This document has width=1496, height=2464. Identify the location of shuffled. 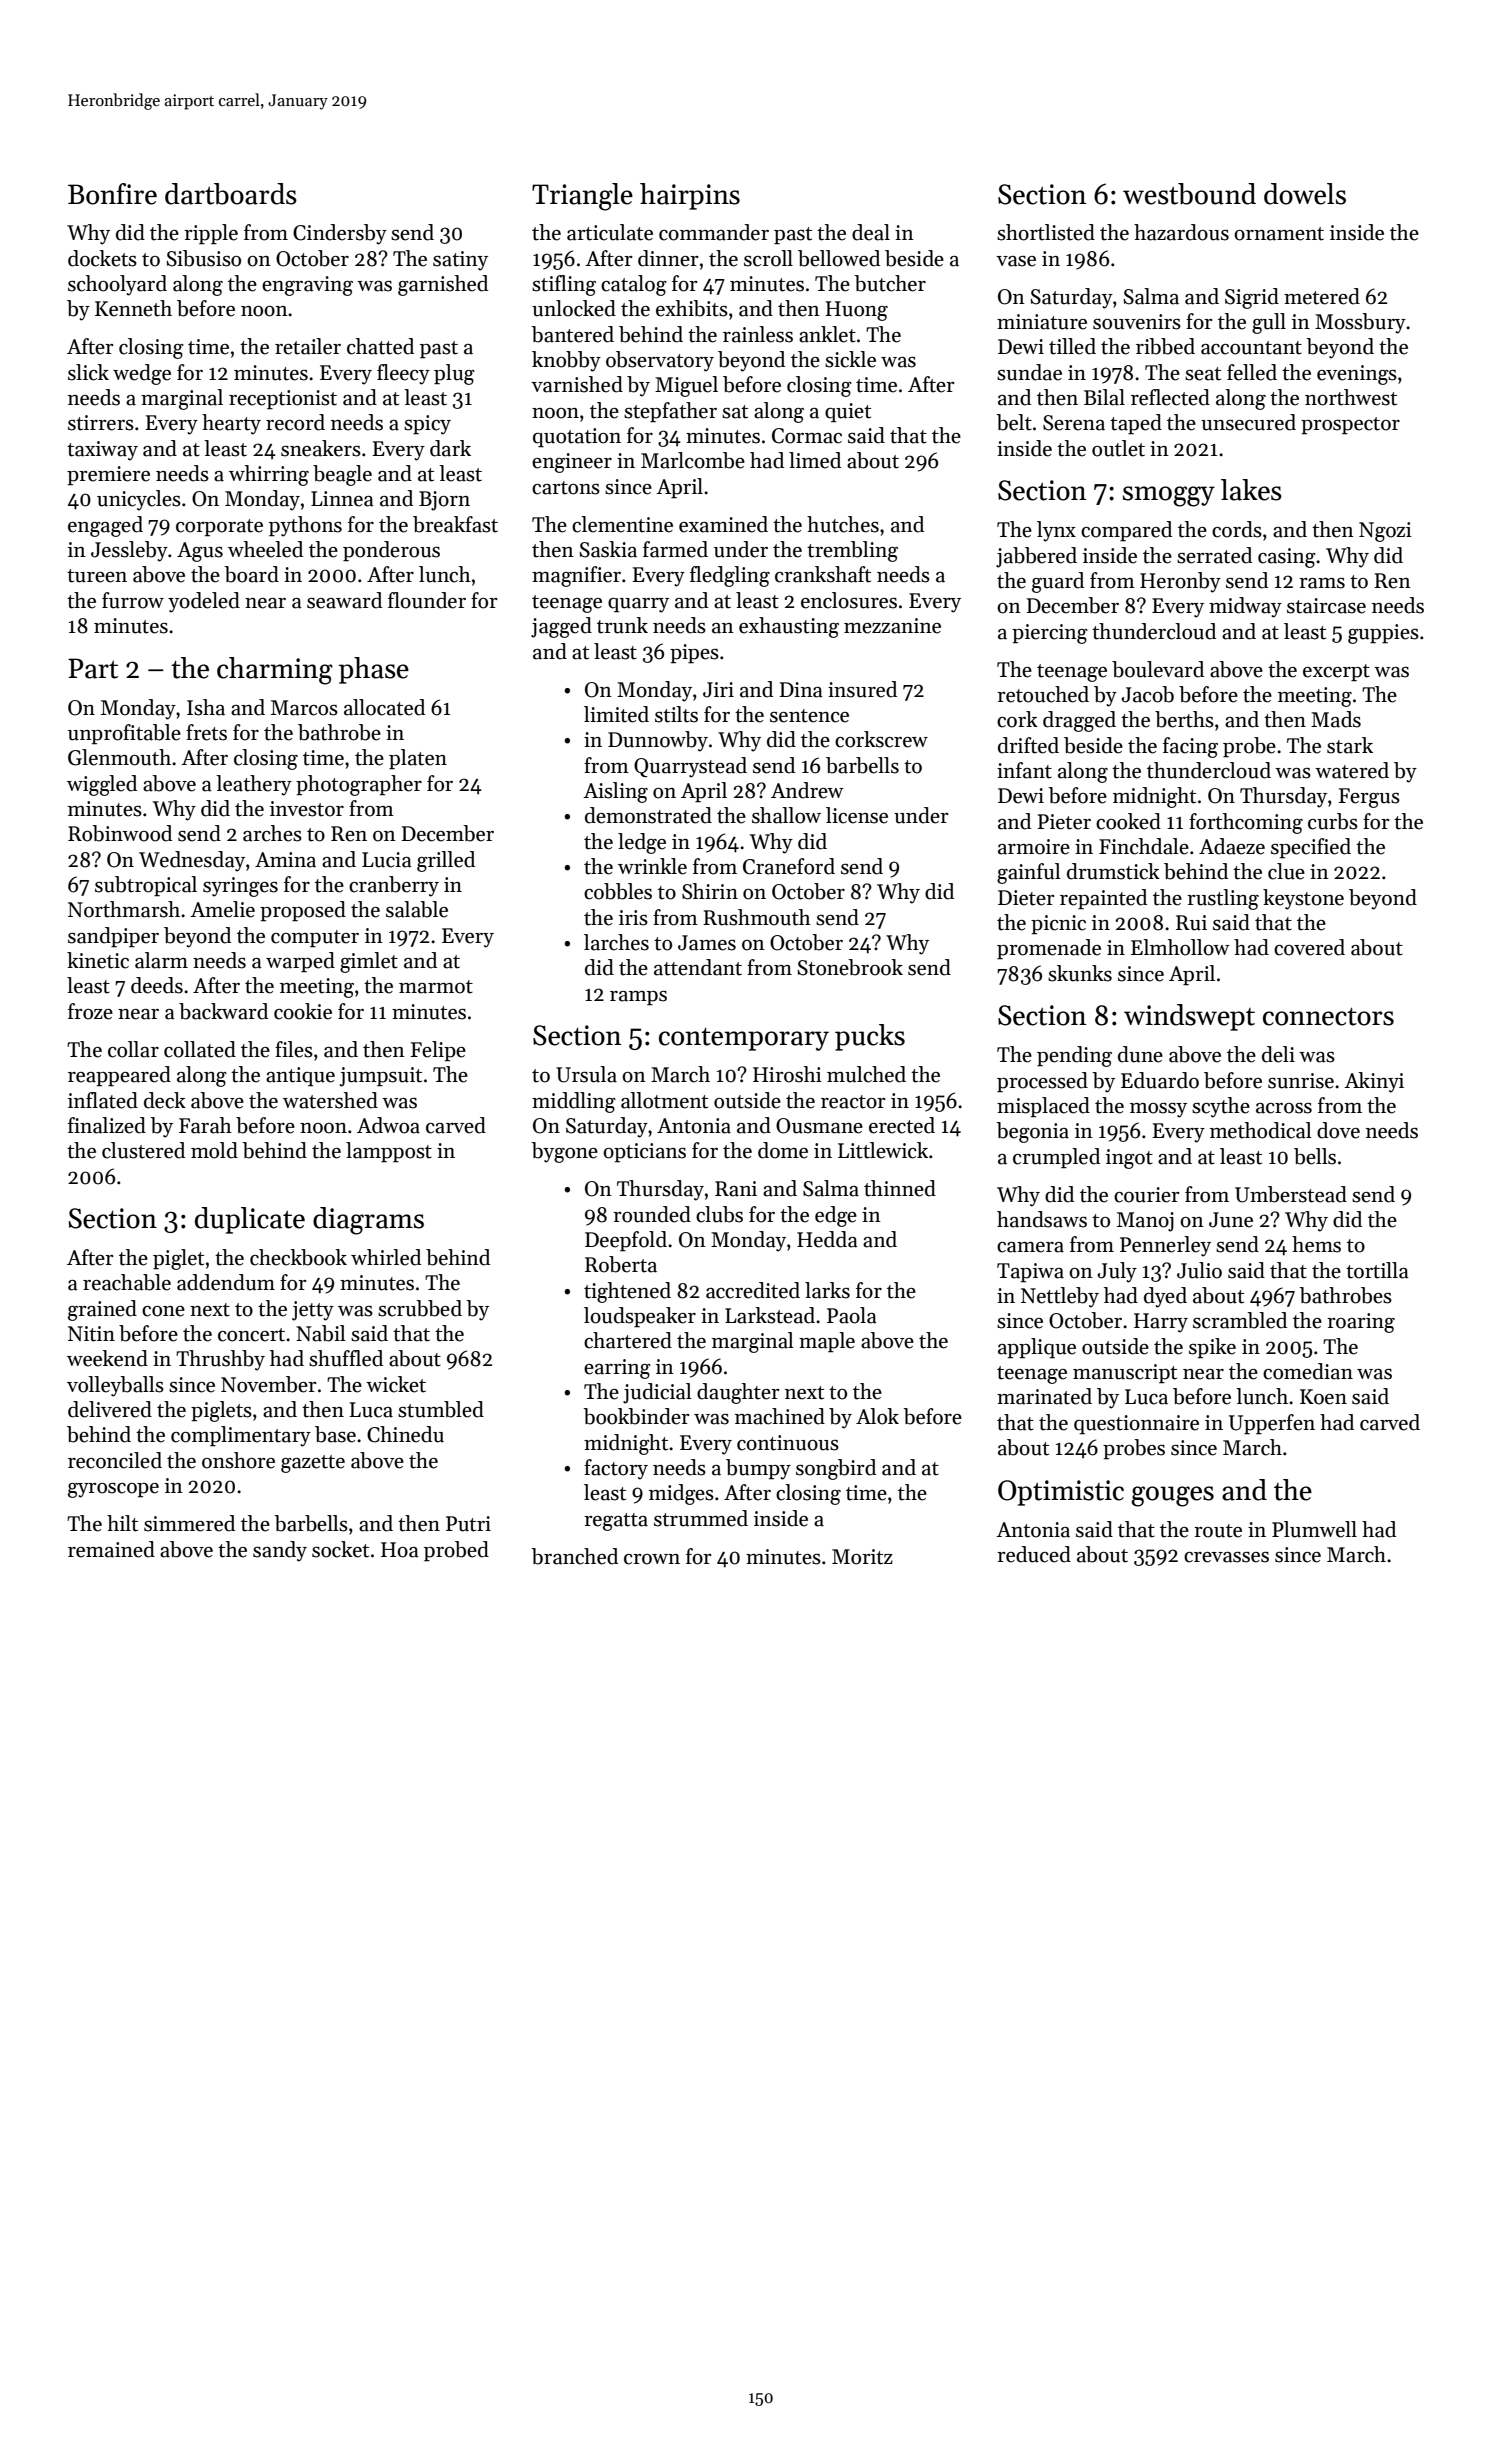
(346, 1358).
